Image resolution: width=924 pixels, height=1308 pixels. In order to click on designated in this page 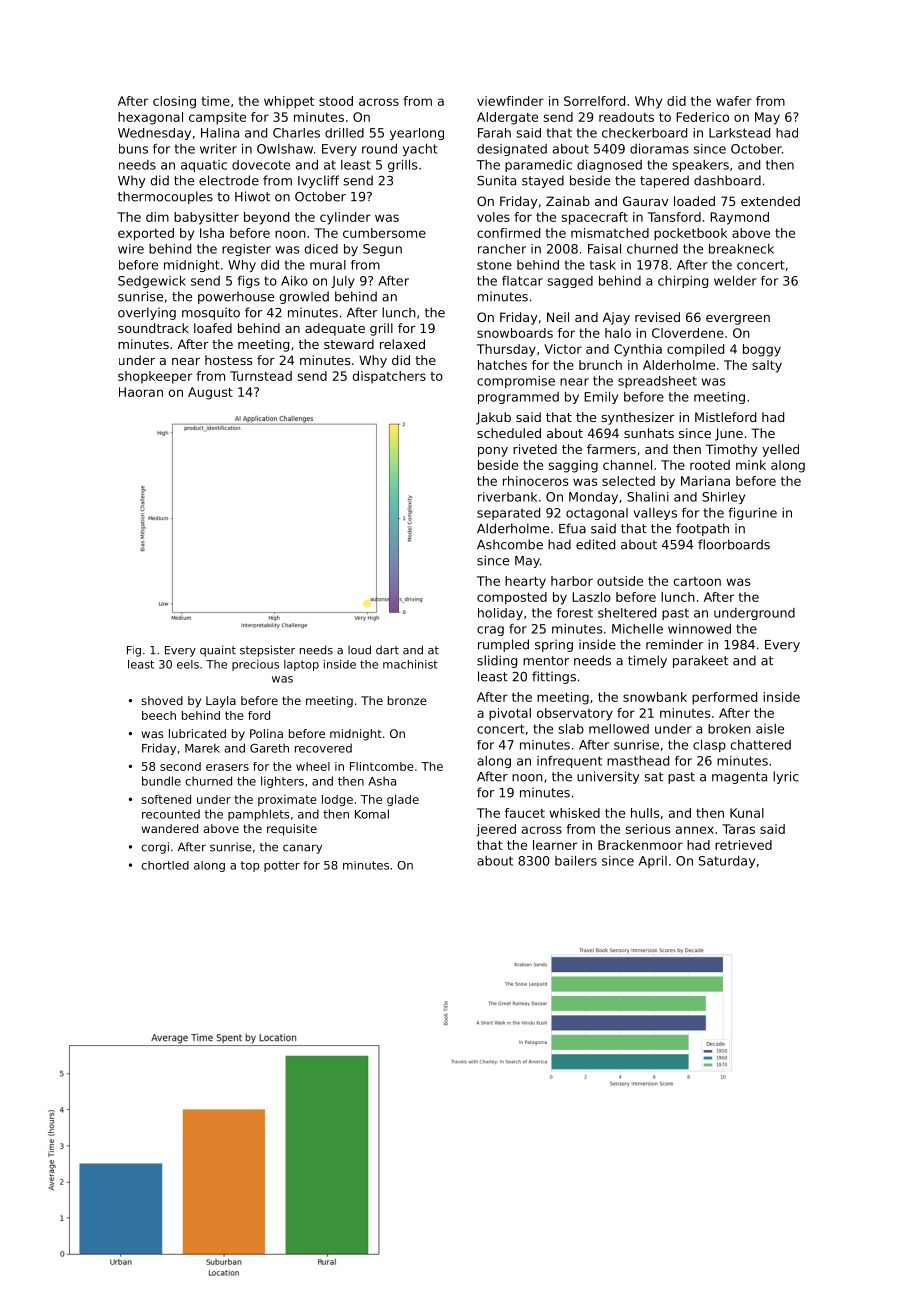, I will do `click(512, 150)`.
